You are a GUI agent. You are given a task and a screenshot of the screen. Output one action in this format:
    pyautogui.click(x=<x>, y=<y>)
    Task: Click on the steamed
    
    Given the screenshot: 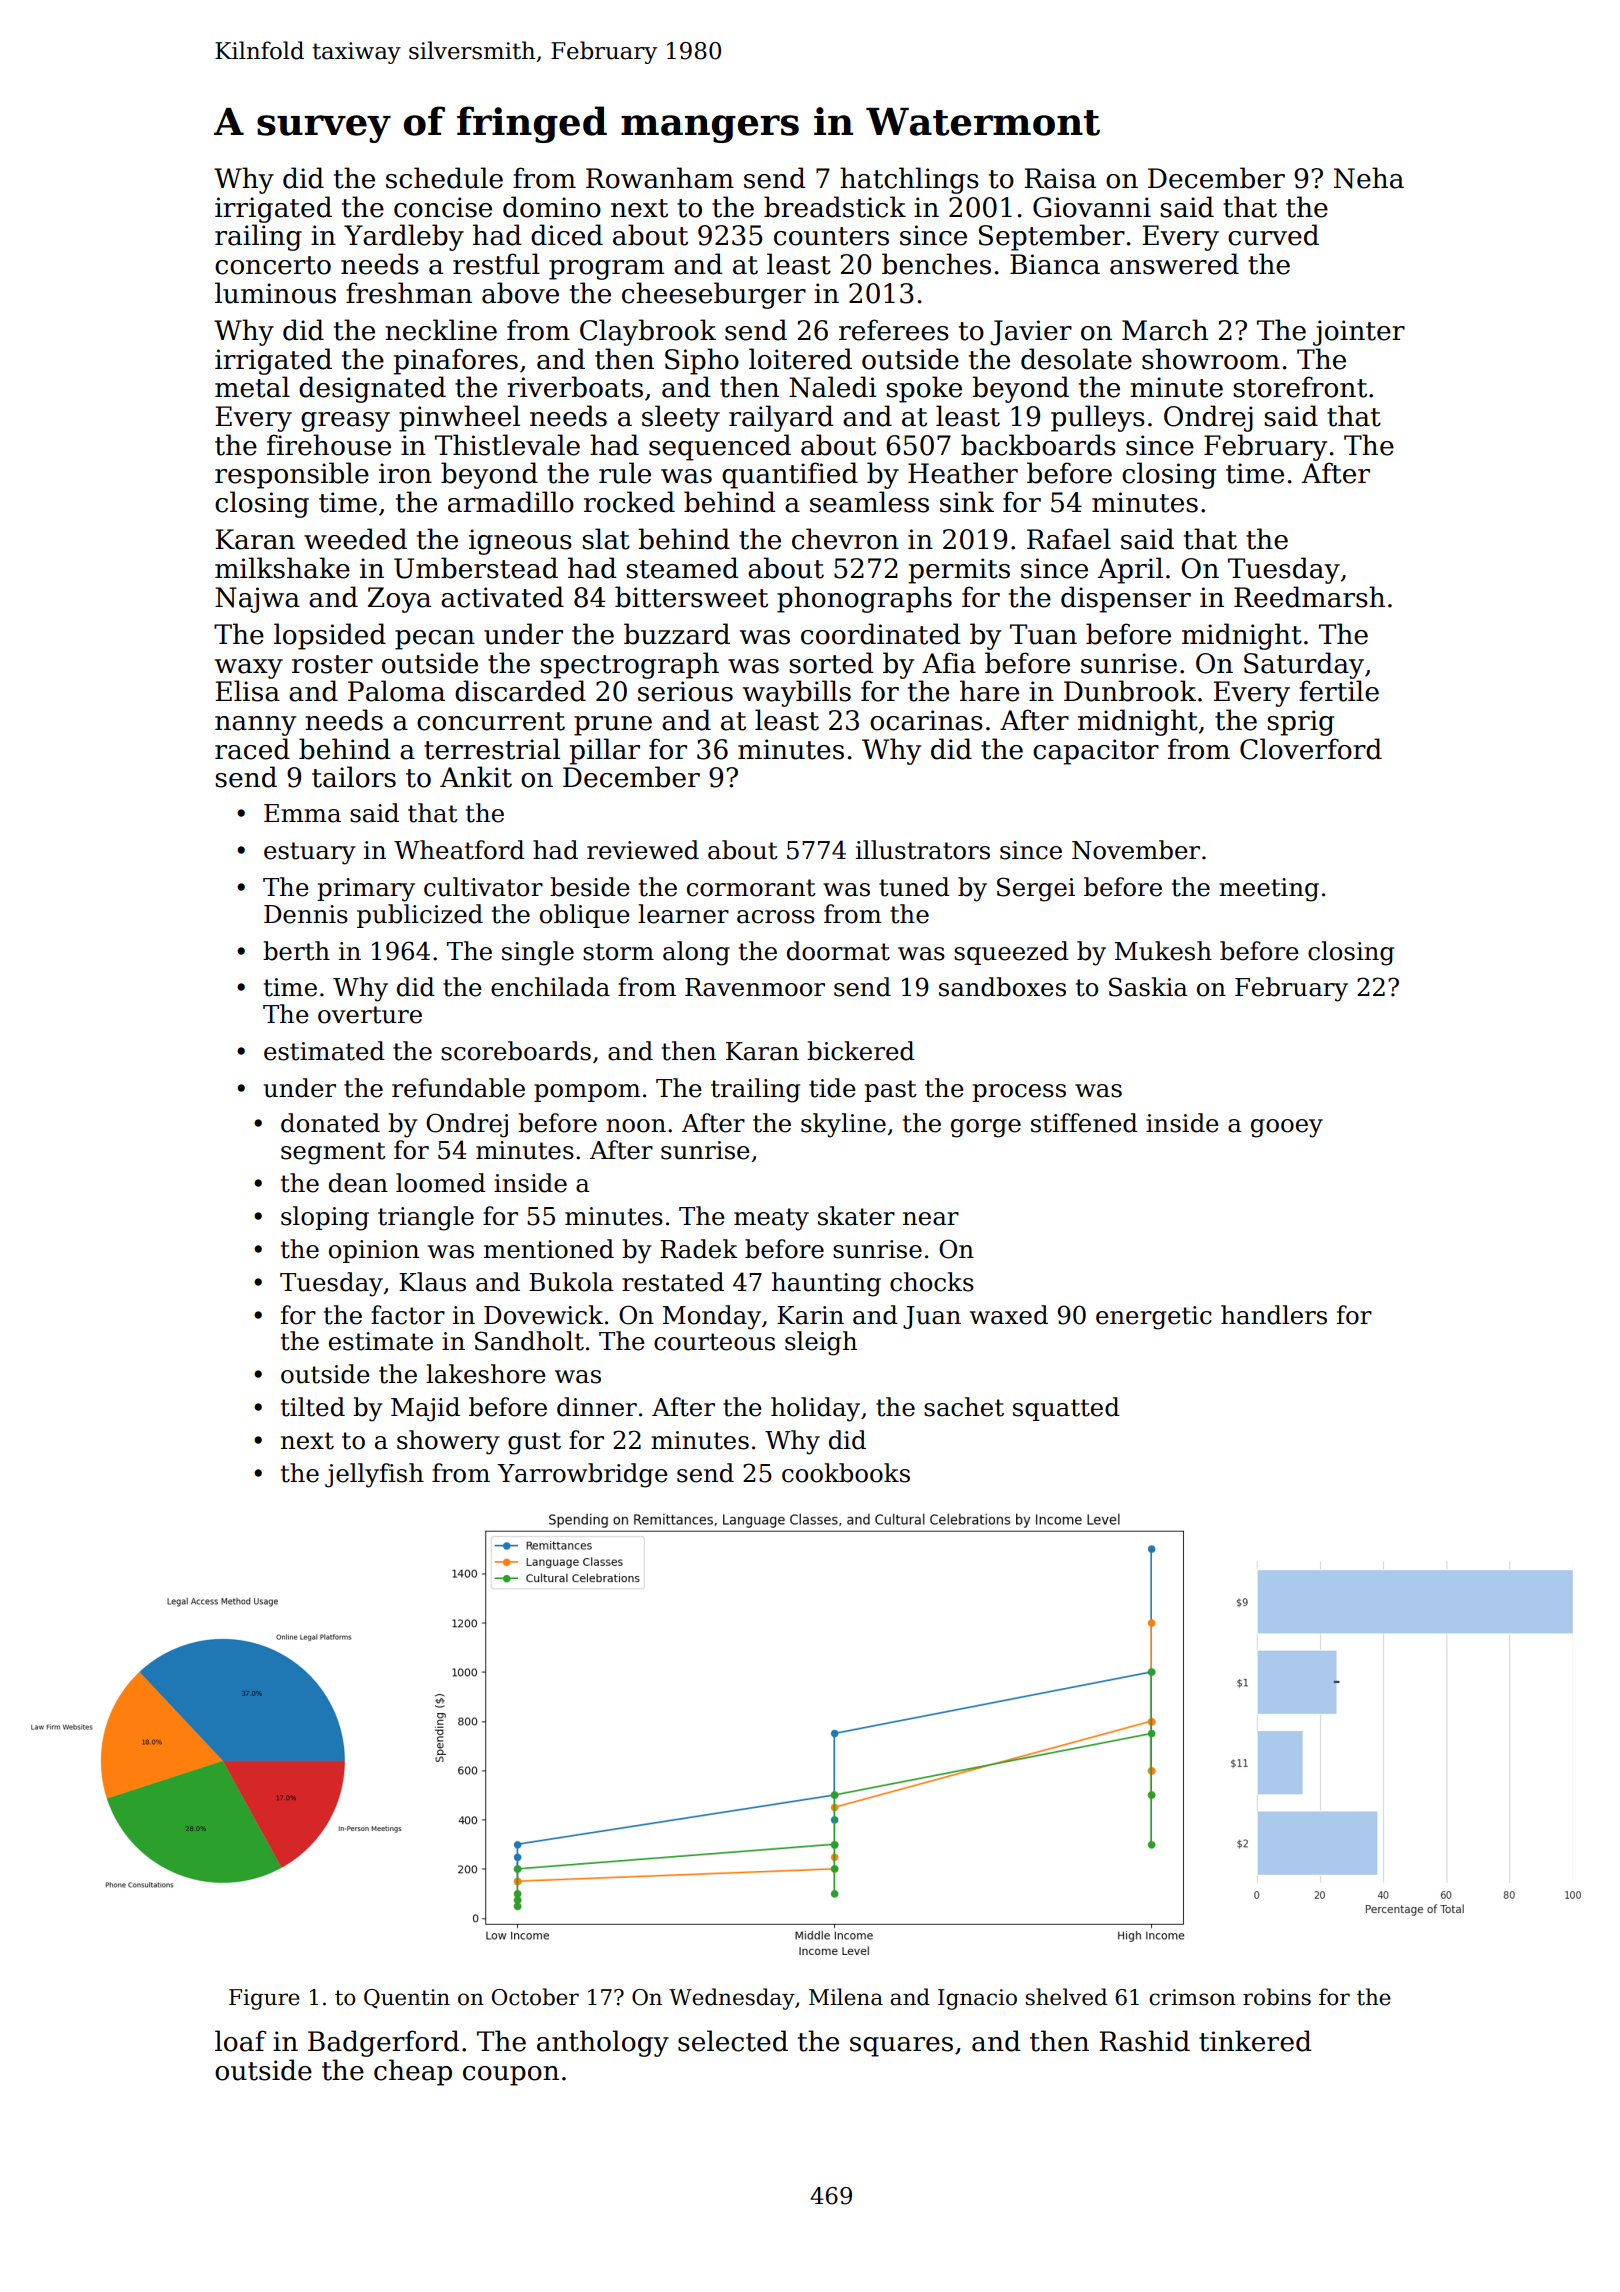 What is the action you would take?
    pyautogui.click(x=682, y=568)
